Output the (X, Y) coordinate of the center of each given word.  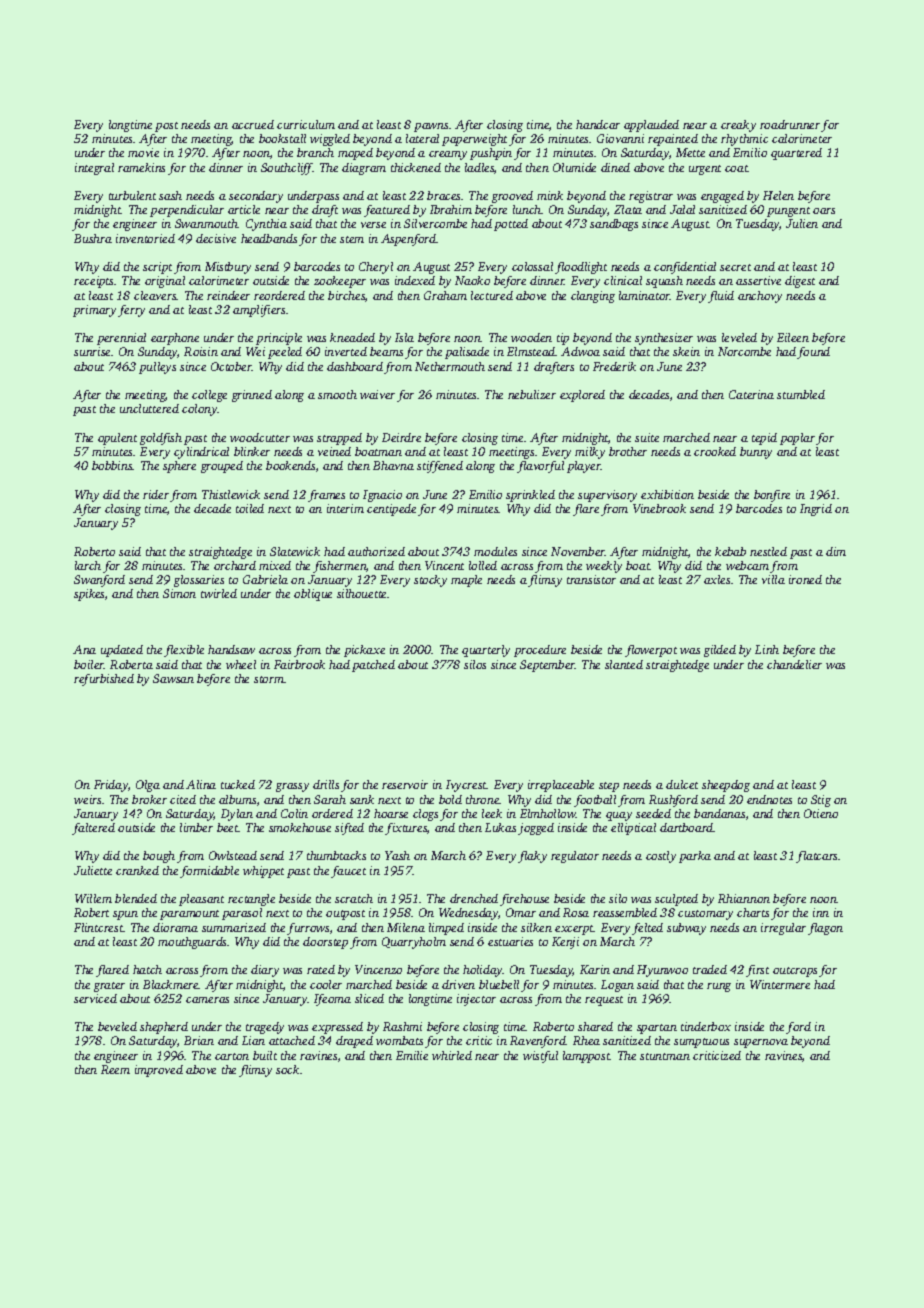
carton (232, 1056)
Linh (767, 649)
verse (373, 225)
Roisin (201, 351)
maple (466, 581)
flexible (184, 651)
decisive (216, 238)
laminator (644, 295)
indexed (415, 280)
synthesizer (664, 339)
